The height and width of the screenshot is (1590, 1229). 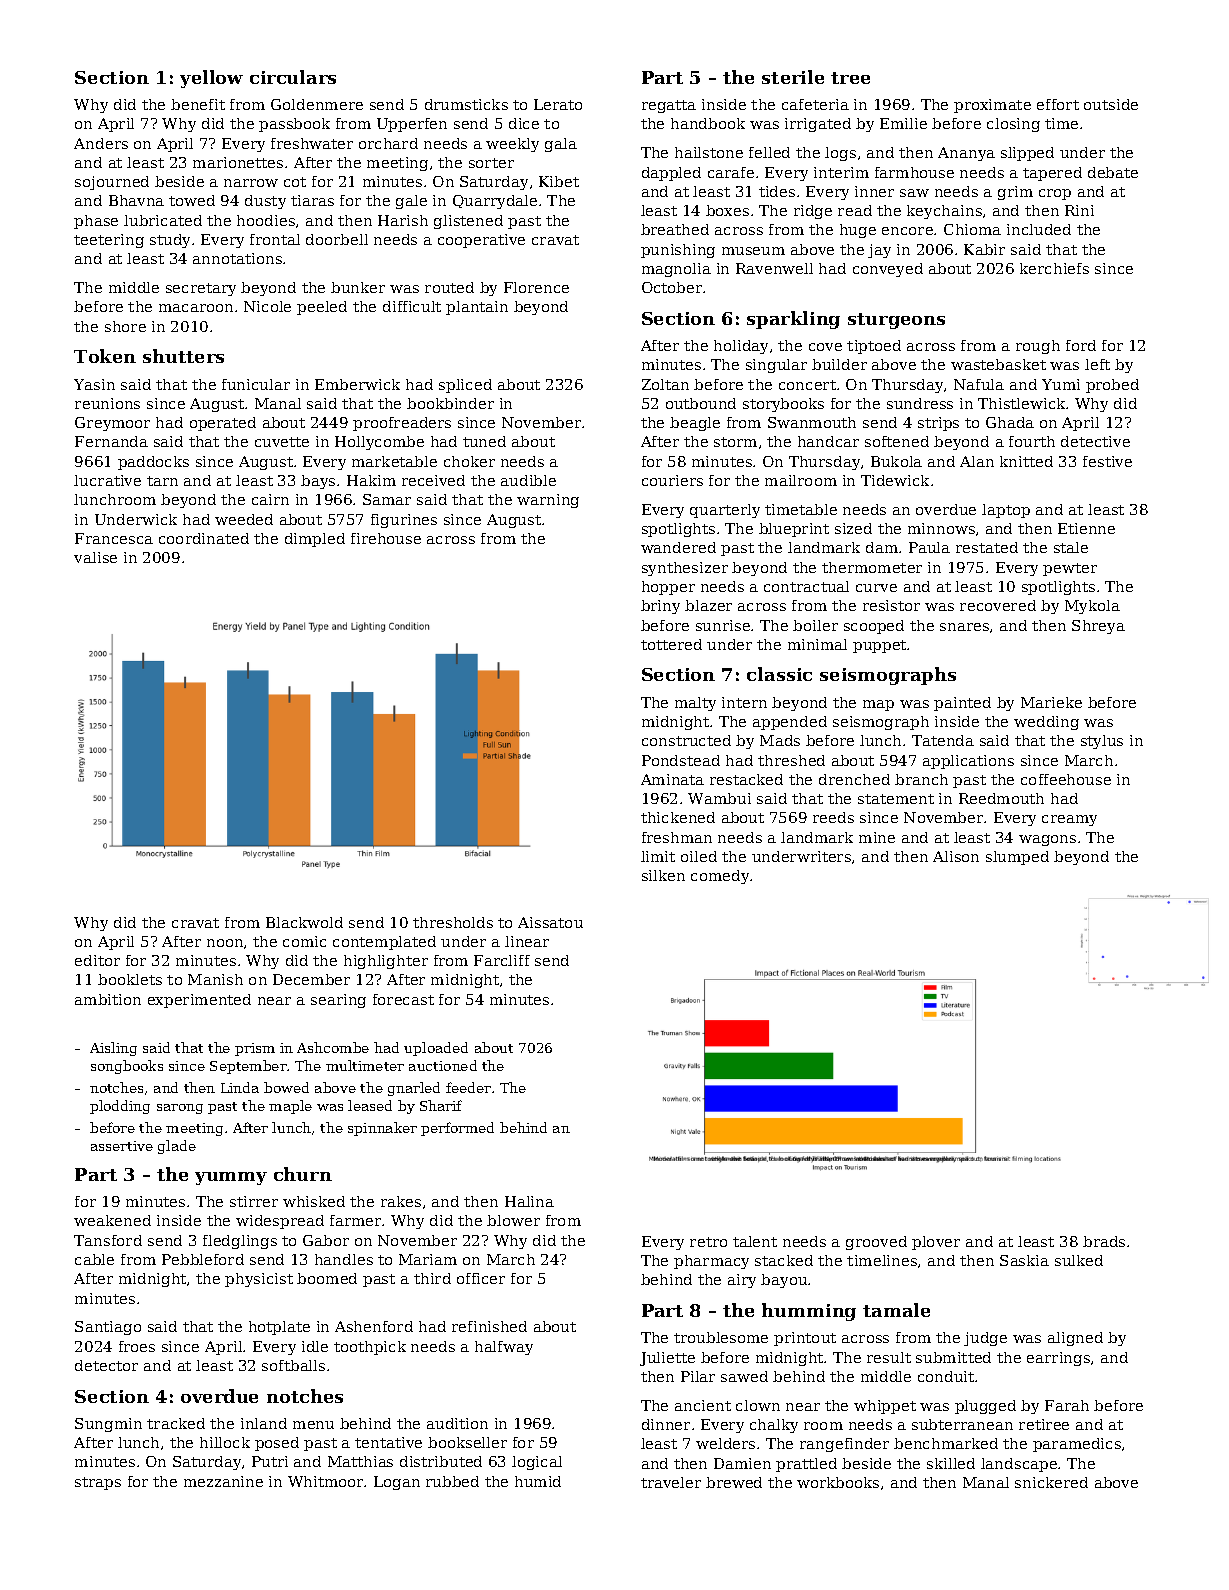 I want to click on tree, so click(x=850, y=78).
